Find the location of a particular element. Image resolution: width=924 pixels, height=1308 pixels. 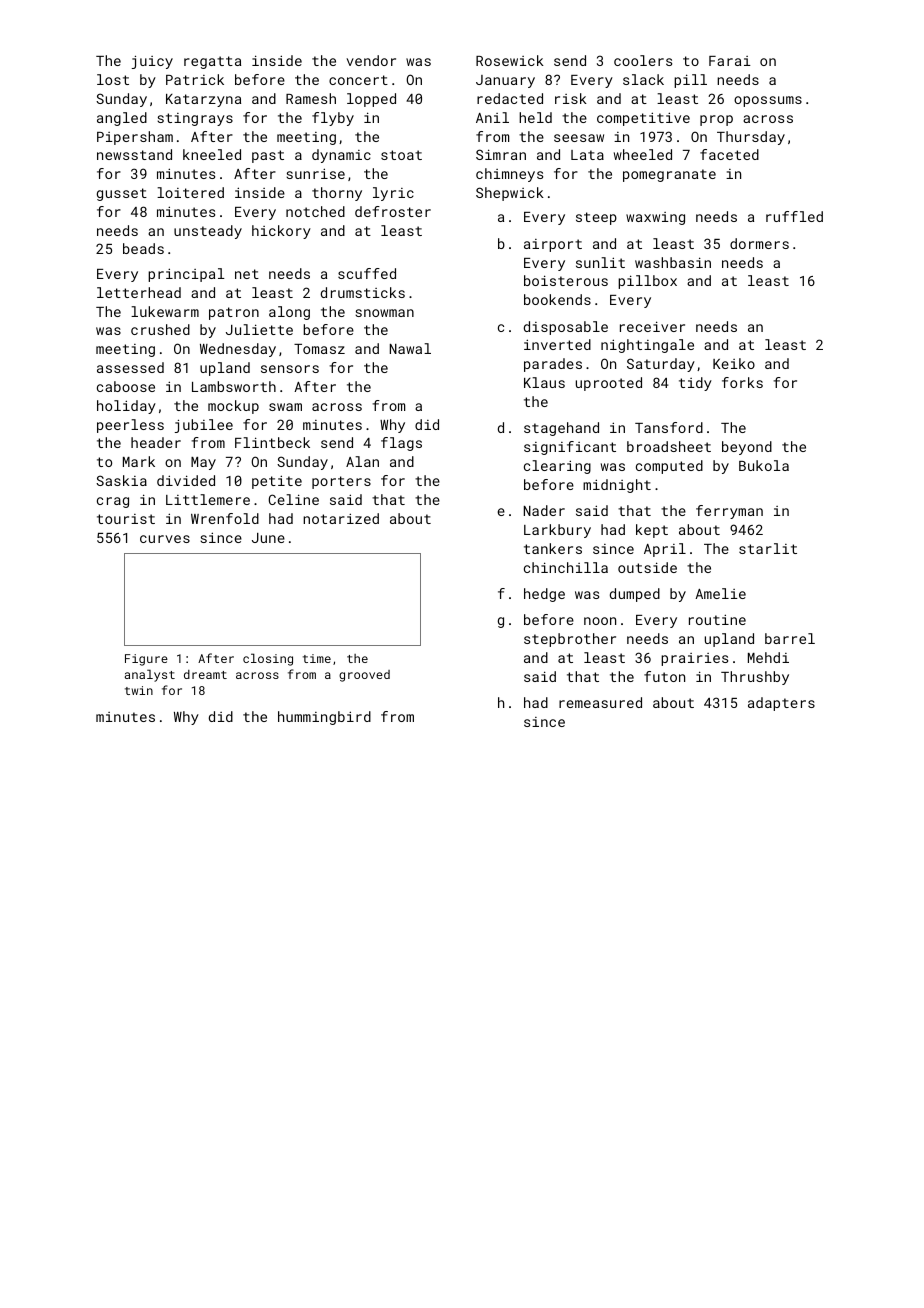

remeasured is located at coordinates (600, 702).
